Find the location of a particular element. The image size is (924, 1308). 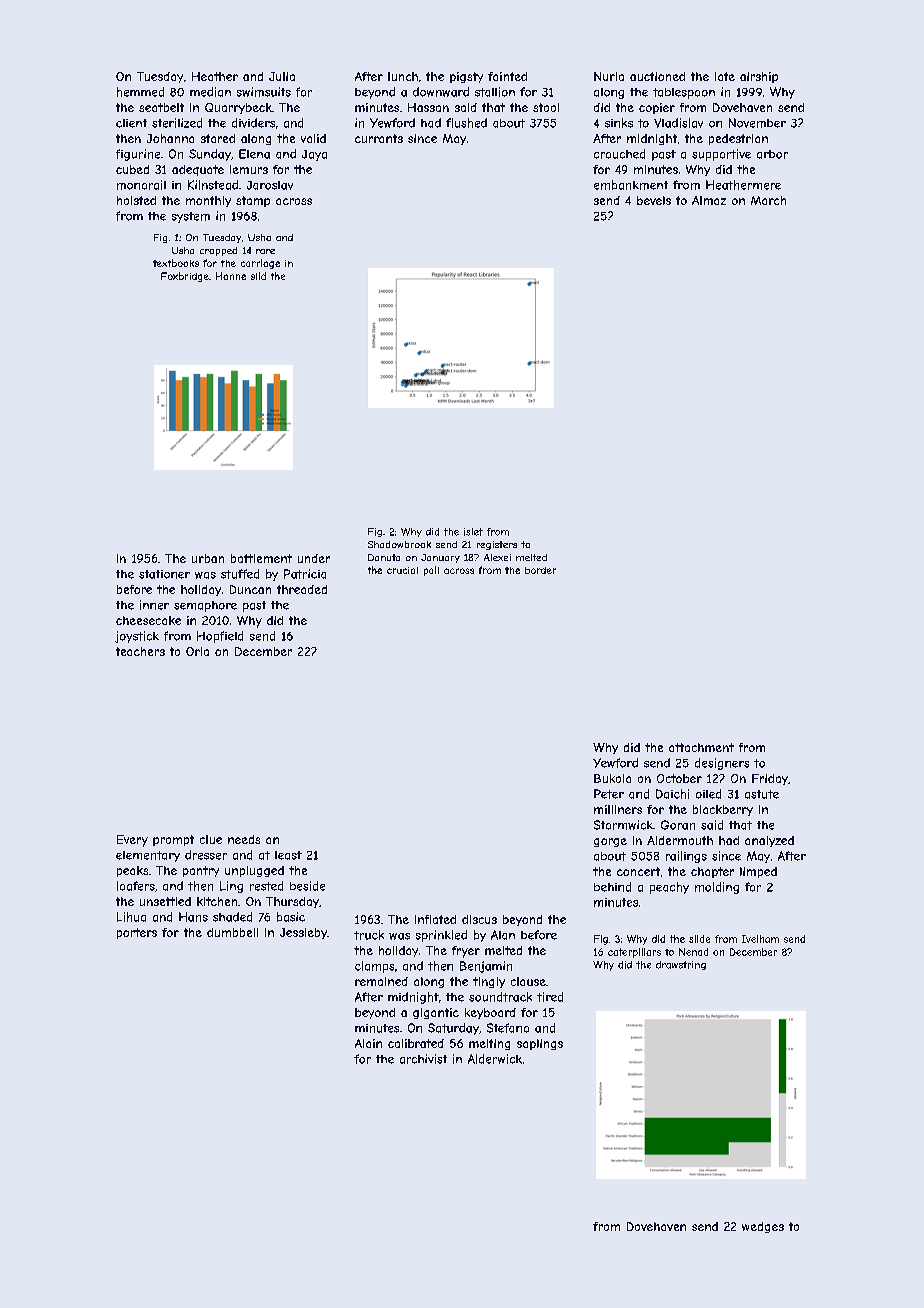

border is located at coordinates (540, 570).
